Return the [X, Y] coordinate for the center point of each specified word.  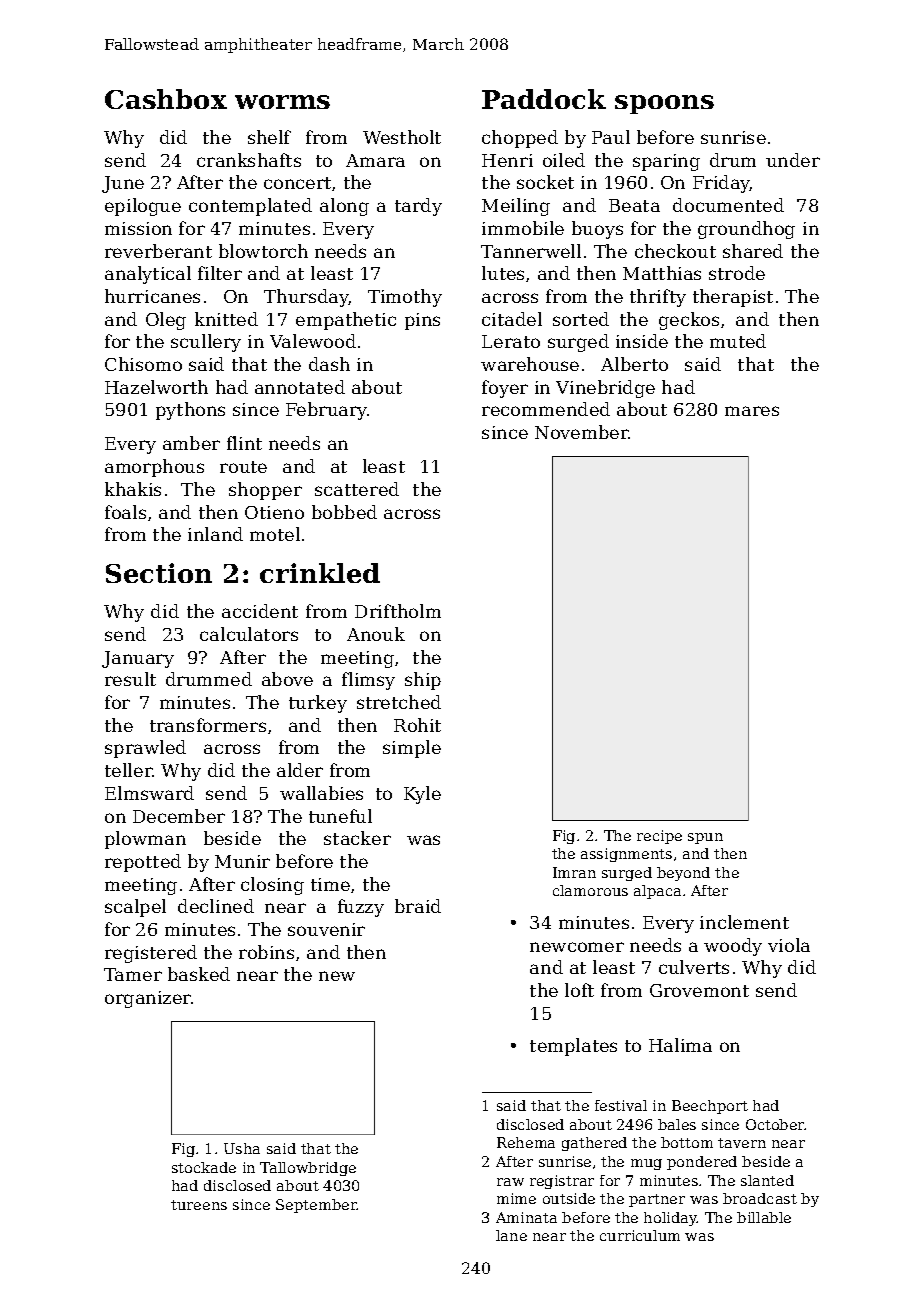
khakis [133, 489]
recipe [659, 837]
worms [282, 102]
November [582, 432]
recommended [546, 409]
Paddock [544, 99]
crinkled [320, 573]
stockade [204, 1167]
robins [266, 952]
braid [418, 906]
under [793, 160]
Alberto [634, 364]
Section [159, 573]
